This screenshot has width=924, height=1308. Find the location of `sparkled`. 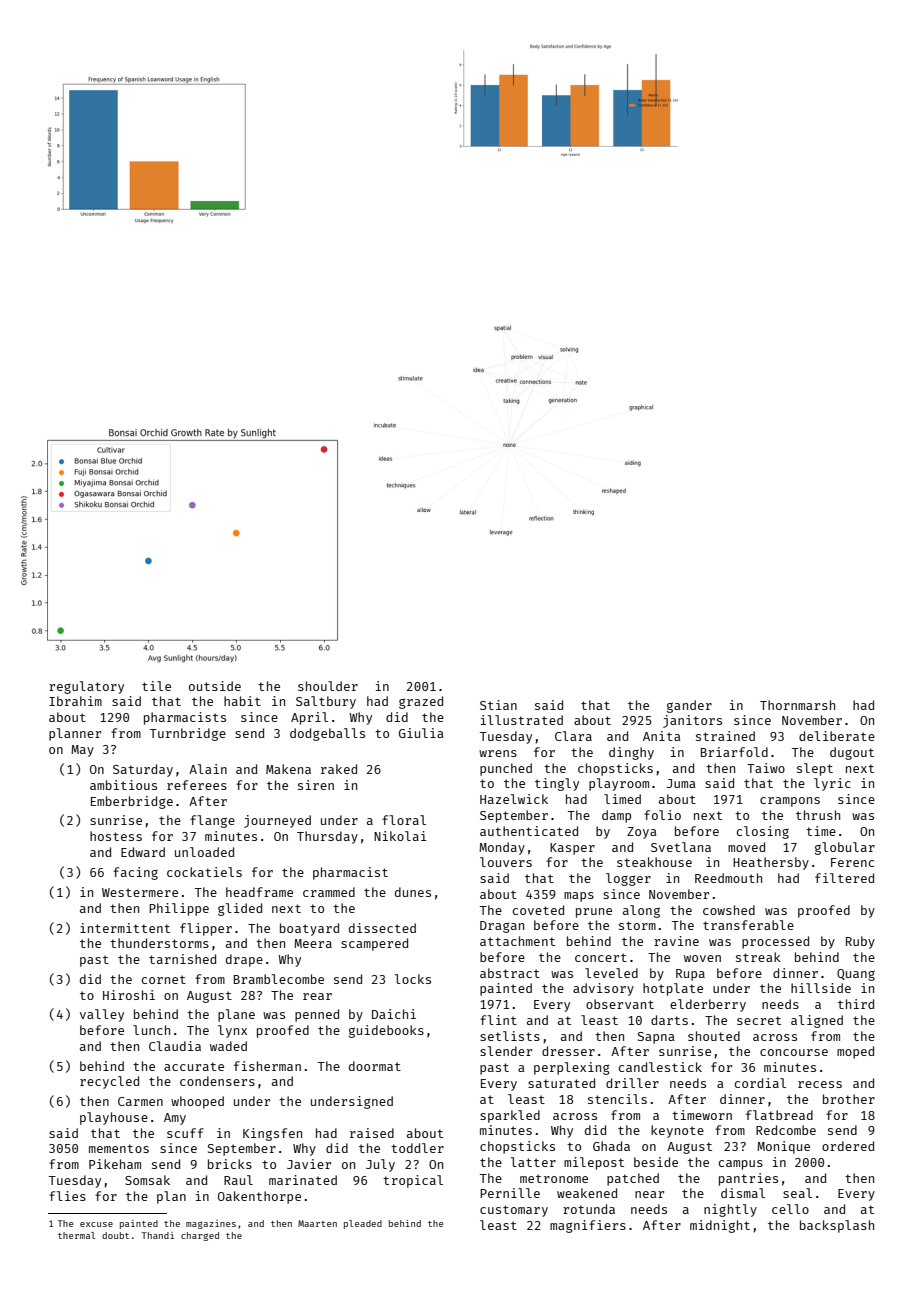

sparkled is located at coordinates (510, 1116).
